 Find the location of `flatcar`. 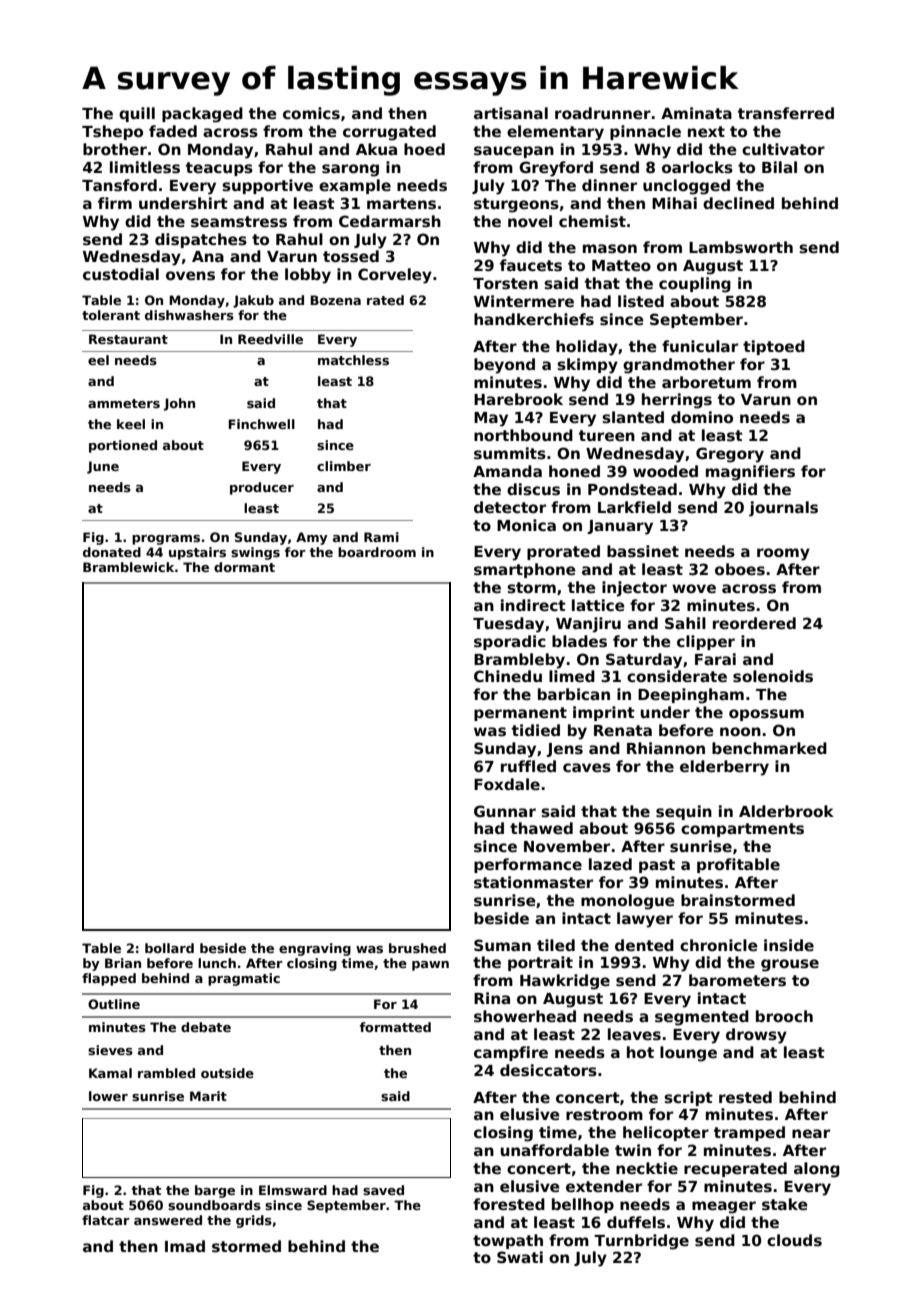

flatcar is located at coordinates (106, 1220).
